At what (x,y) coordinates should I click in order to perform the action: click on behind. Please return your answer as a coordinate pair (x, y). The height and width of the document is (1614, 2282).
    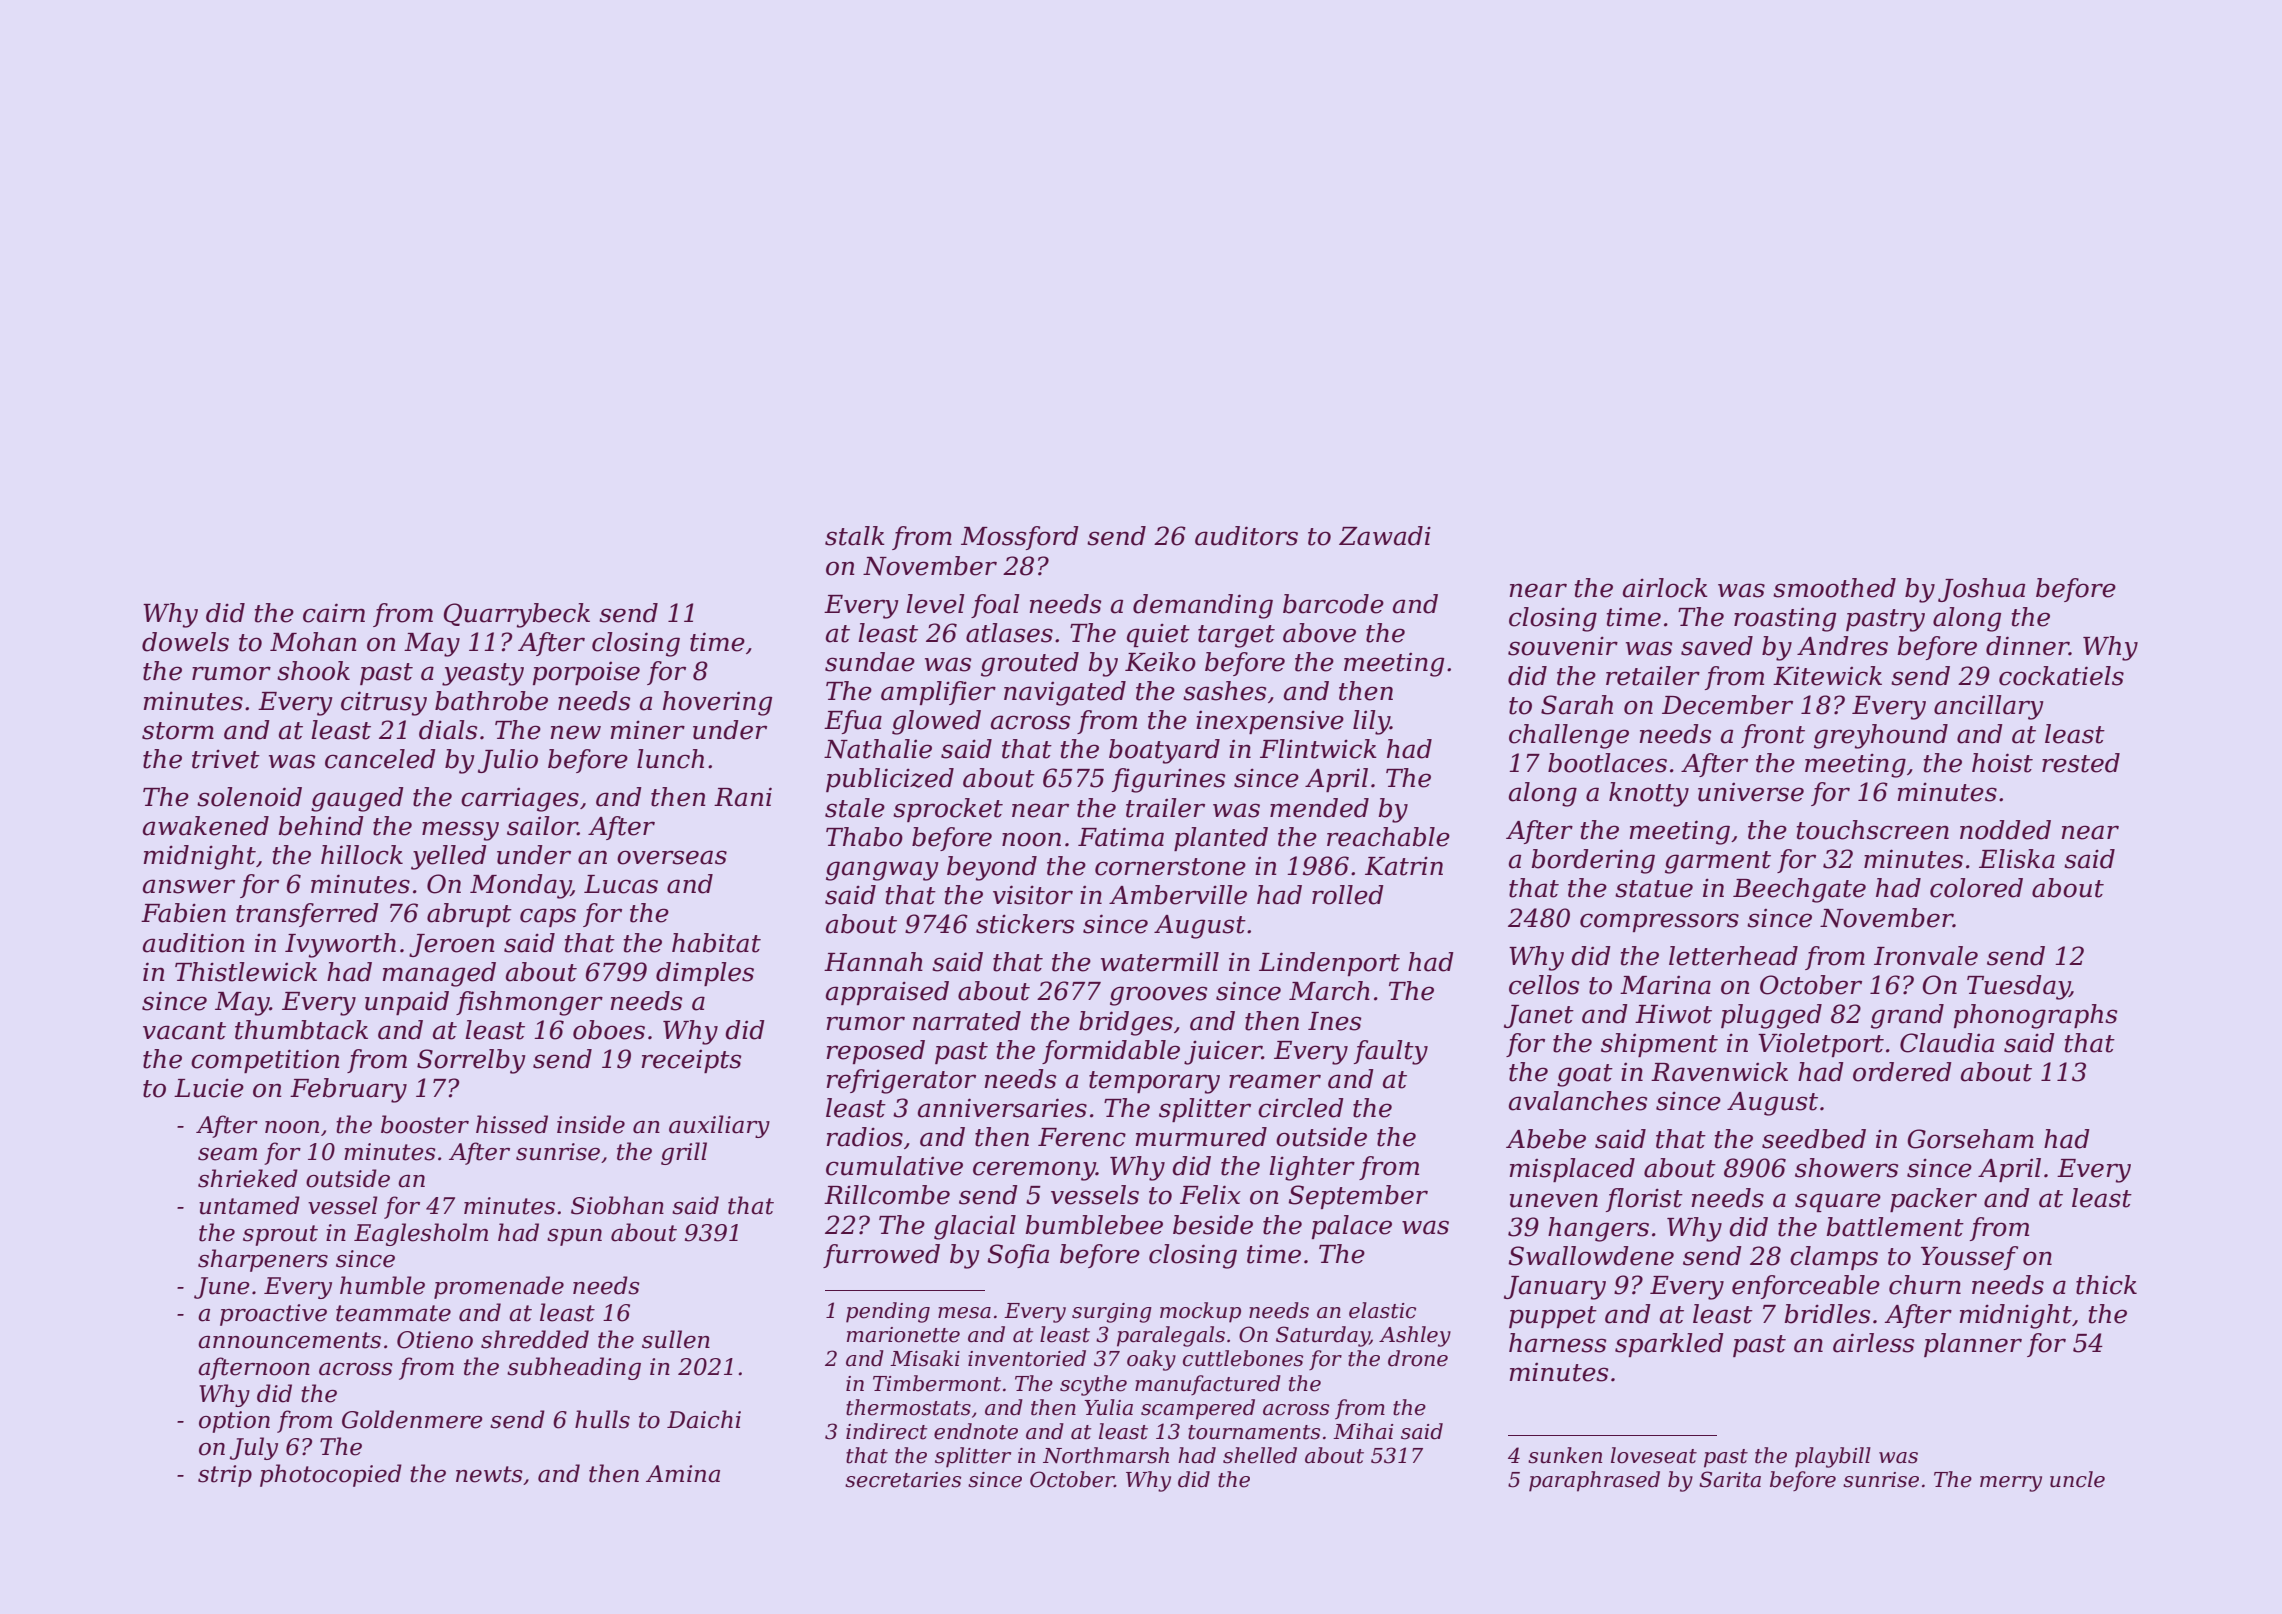
    Looking at the image, I should click on (321, 826).
